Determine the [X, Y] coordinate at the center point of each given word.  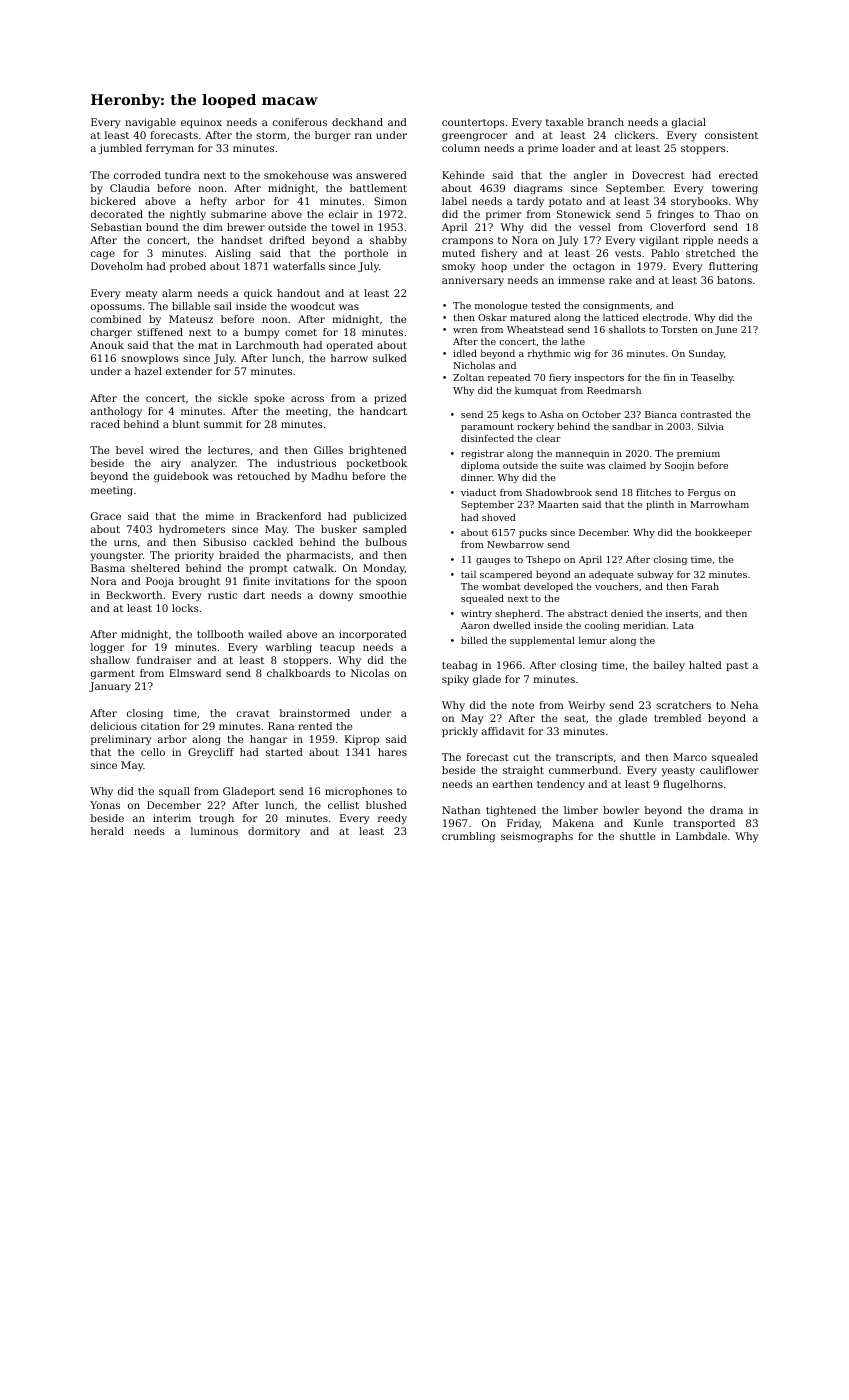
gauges [493, 561]
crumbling [468, 837]
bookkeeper [723, 533]
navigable [150, 123]
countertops [473, 123]
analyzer [213, 464]
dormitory [274, 832]
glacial [689, 123]
